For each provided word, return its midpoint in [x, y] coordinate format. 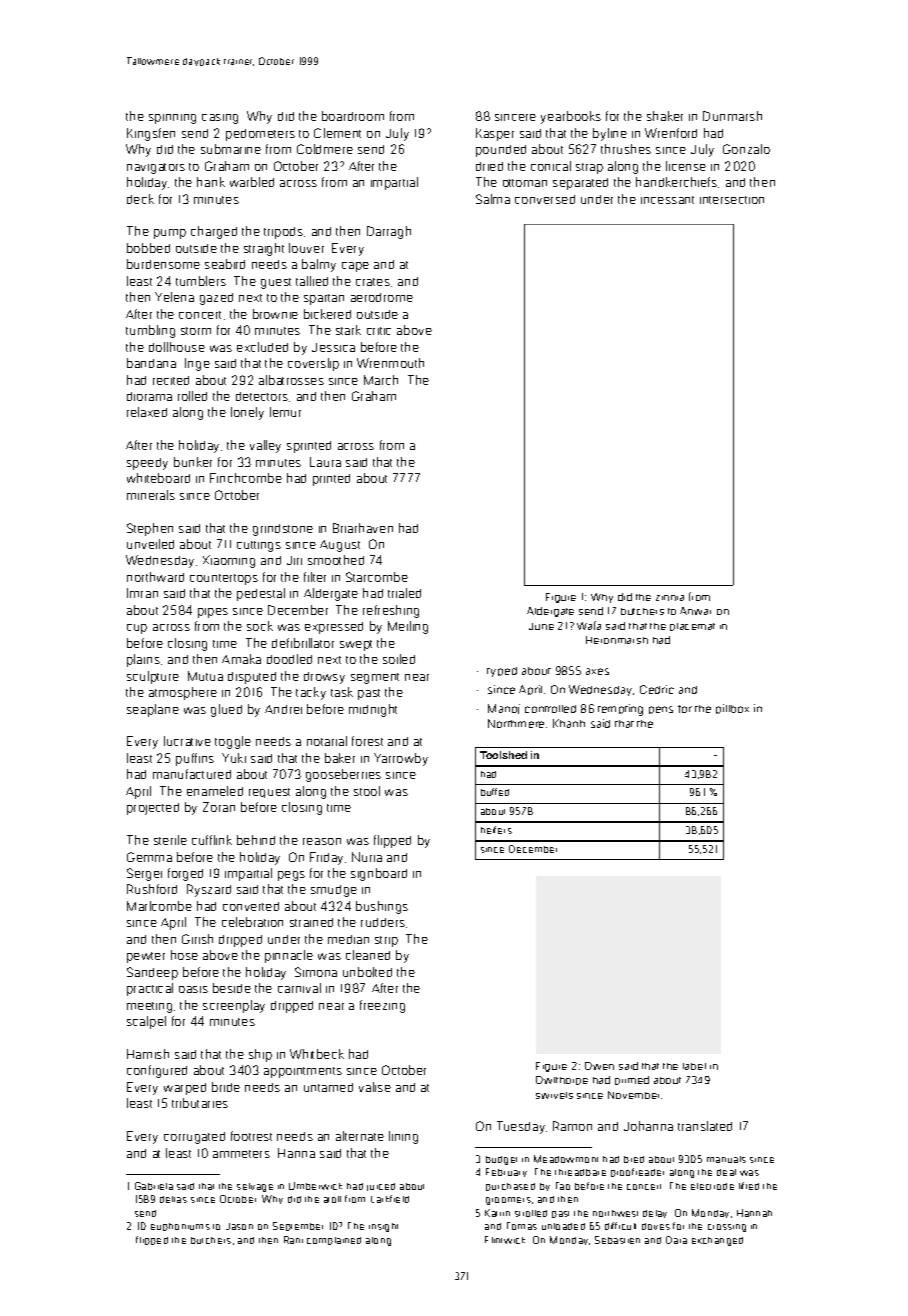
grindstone [283, 530]
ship [260, 1055]
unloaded [563, 1226]
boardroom [353, 116]
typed [502, 672]
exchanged [717, 1241]
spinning [172, 119]
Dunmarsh [732, 116]
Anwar [695, 611]
